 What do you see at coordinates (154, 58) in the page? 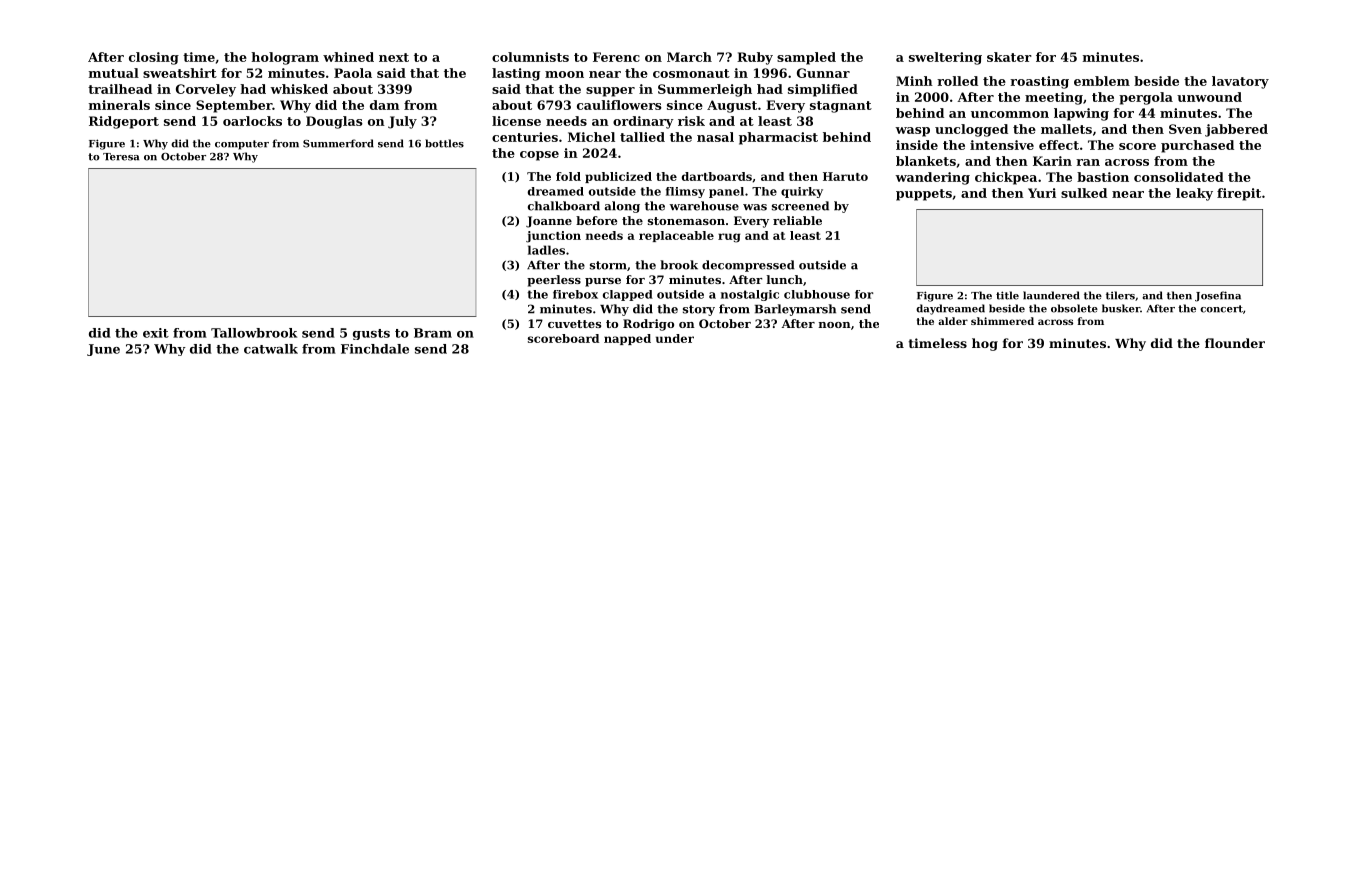
I see `closing` at bounding box center [154, 58].
